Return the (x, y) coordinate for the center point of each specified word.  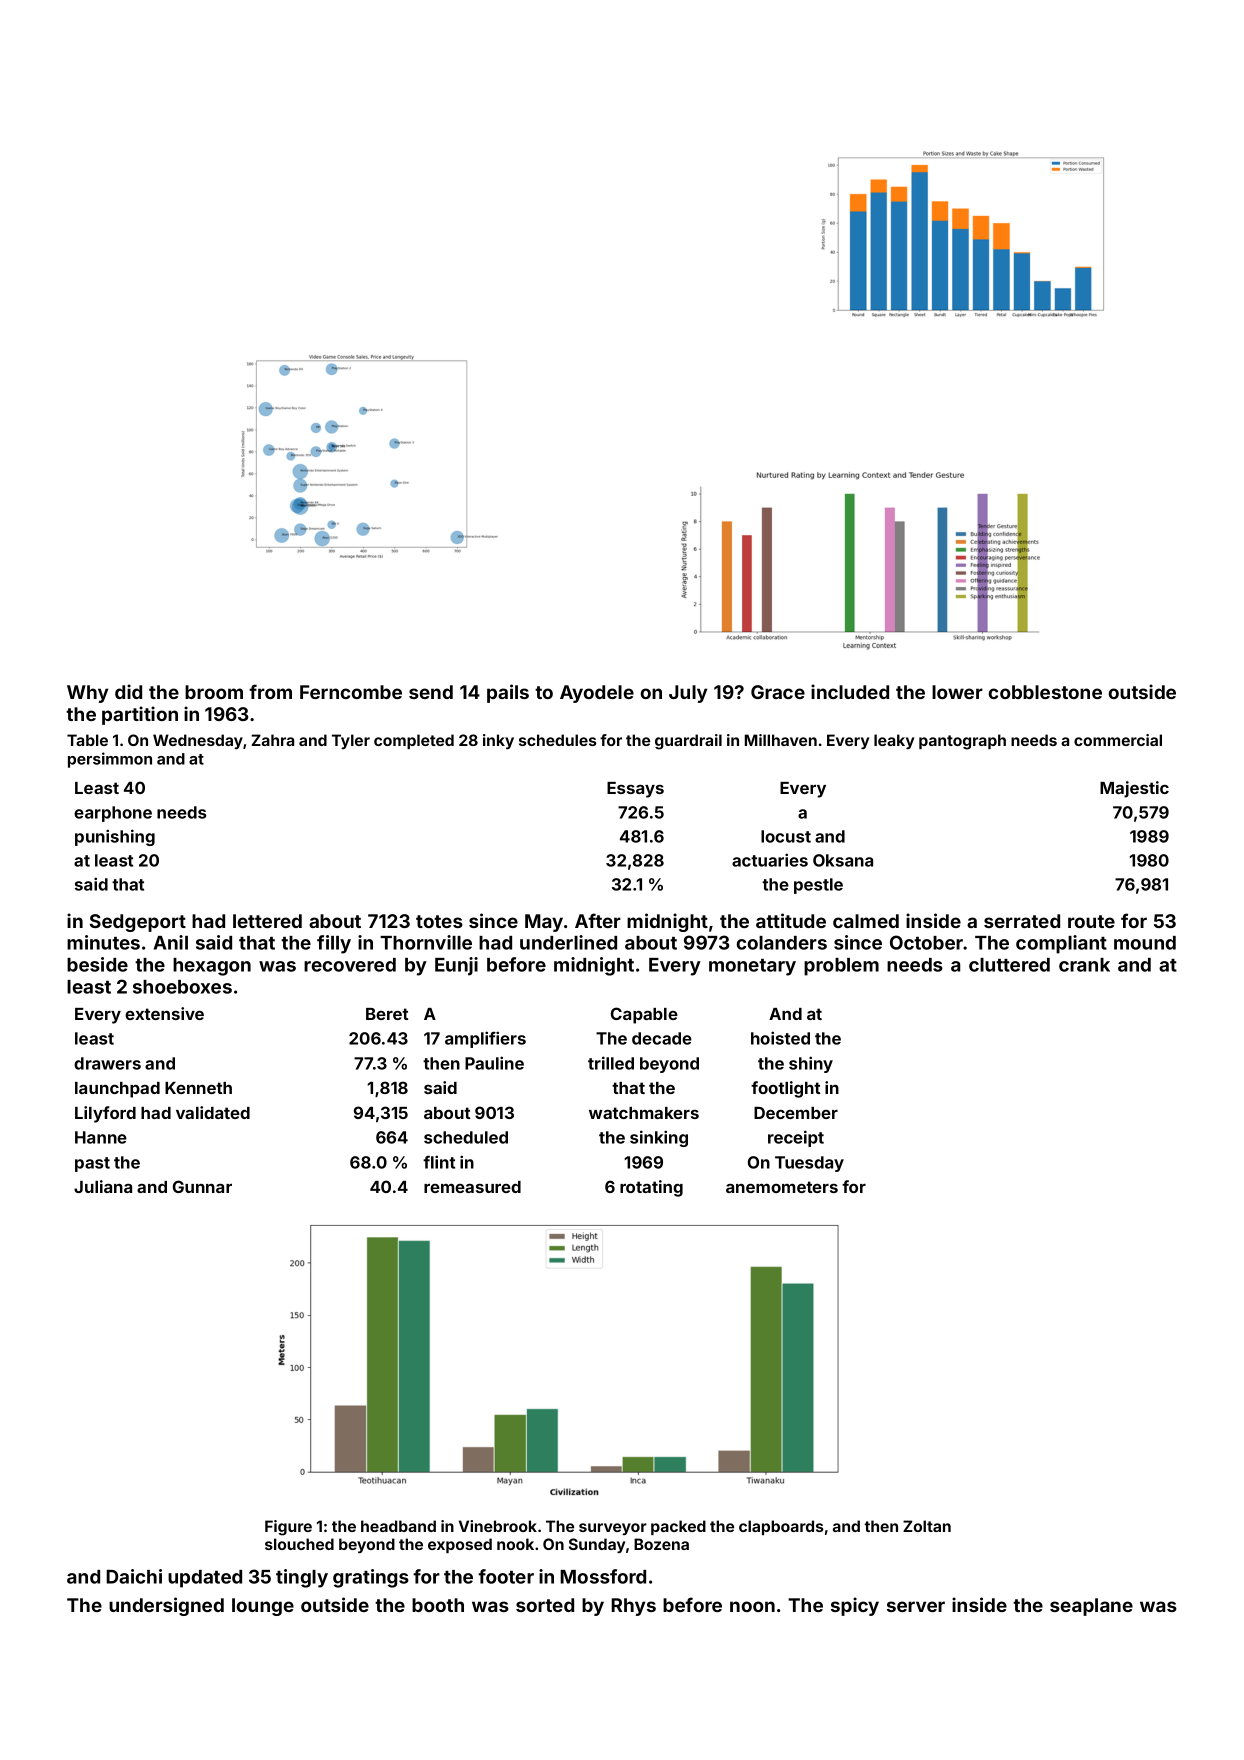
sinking (659, 1138)
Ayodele (597, 694)
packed (678, 1527)
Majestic (1134, 789)
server (916, 1606)
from (270, 691)
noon (752, 1606)
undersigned (166, 1606)
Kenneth (198, 1088)
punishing (115, 837)
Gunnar (202, 1186)
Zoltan (927, 1526)
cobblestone (1045, 692)
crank (1084, 965)
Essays (635, 790)
